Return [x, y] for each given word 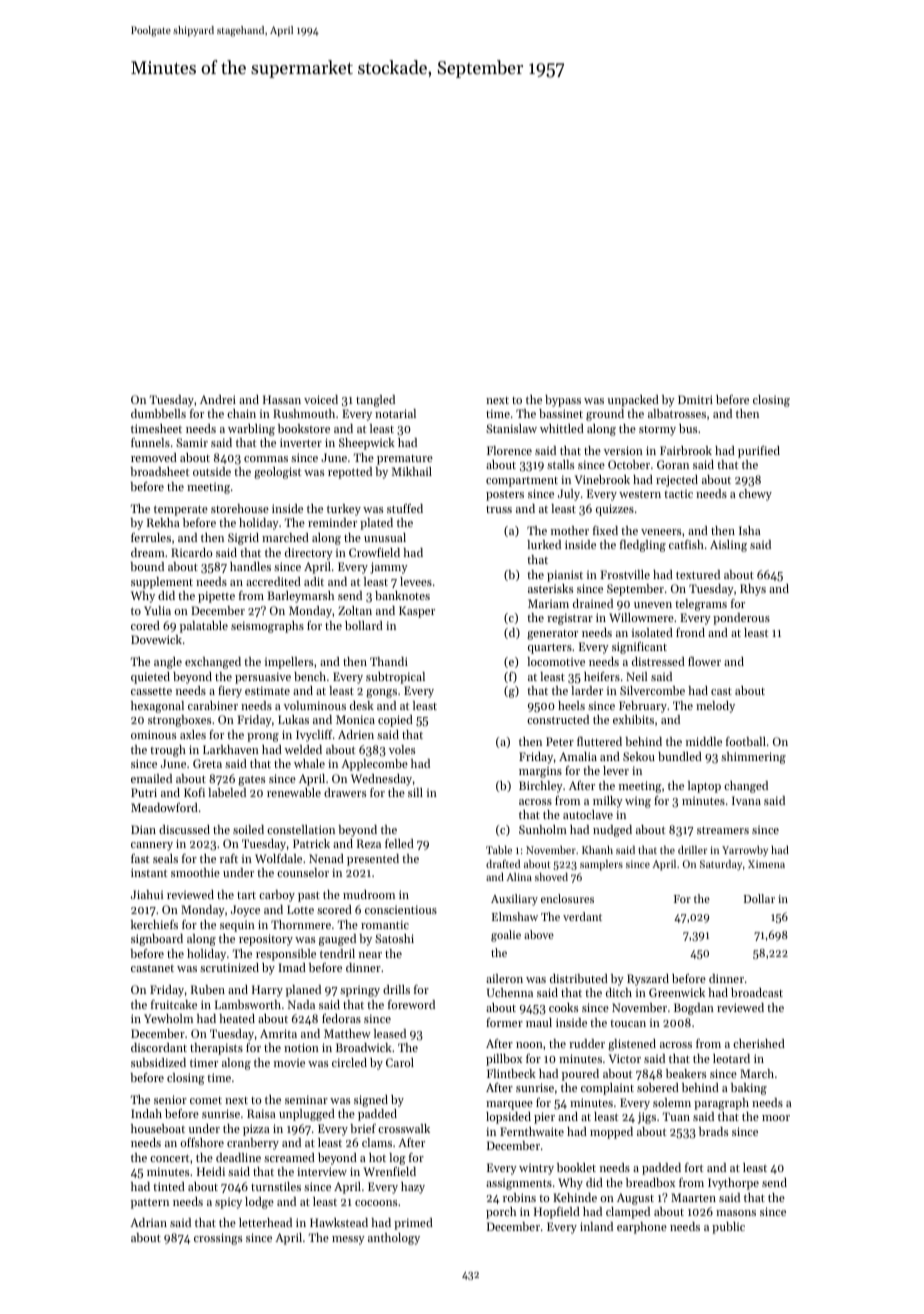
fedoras [341, 1018]
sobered [658, 1087]
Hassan [282, 399]
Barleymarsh [300, 597]
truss [499, 509]
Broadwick [364, 1047]
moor [776, 1118]
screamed [289, 1157]
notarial [395, 413]
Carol [400, 1062]
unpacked [633, 401]
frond [690, 632]
